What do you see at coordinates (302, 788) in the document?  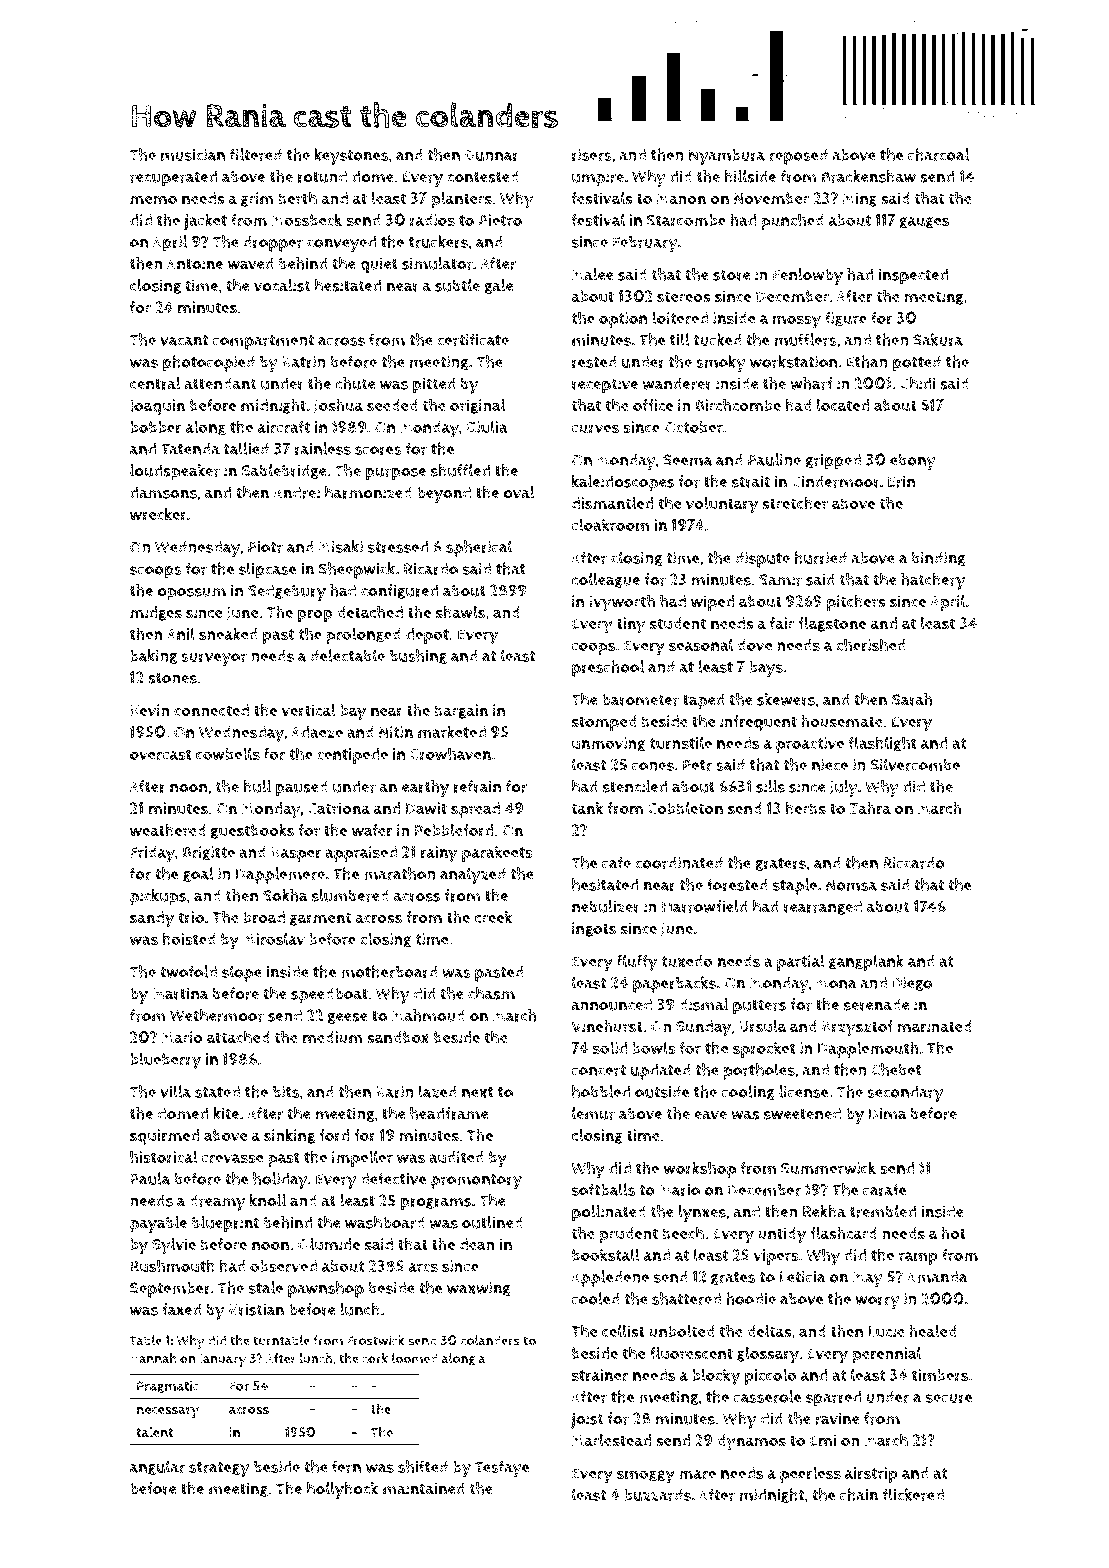 I see `paused` at bounding box center [302, 788].
